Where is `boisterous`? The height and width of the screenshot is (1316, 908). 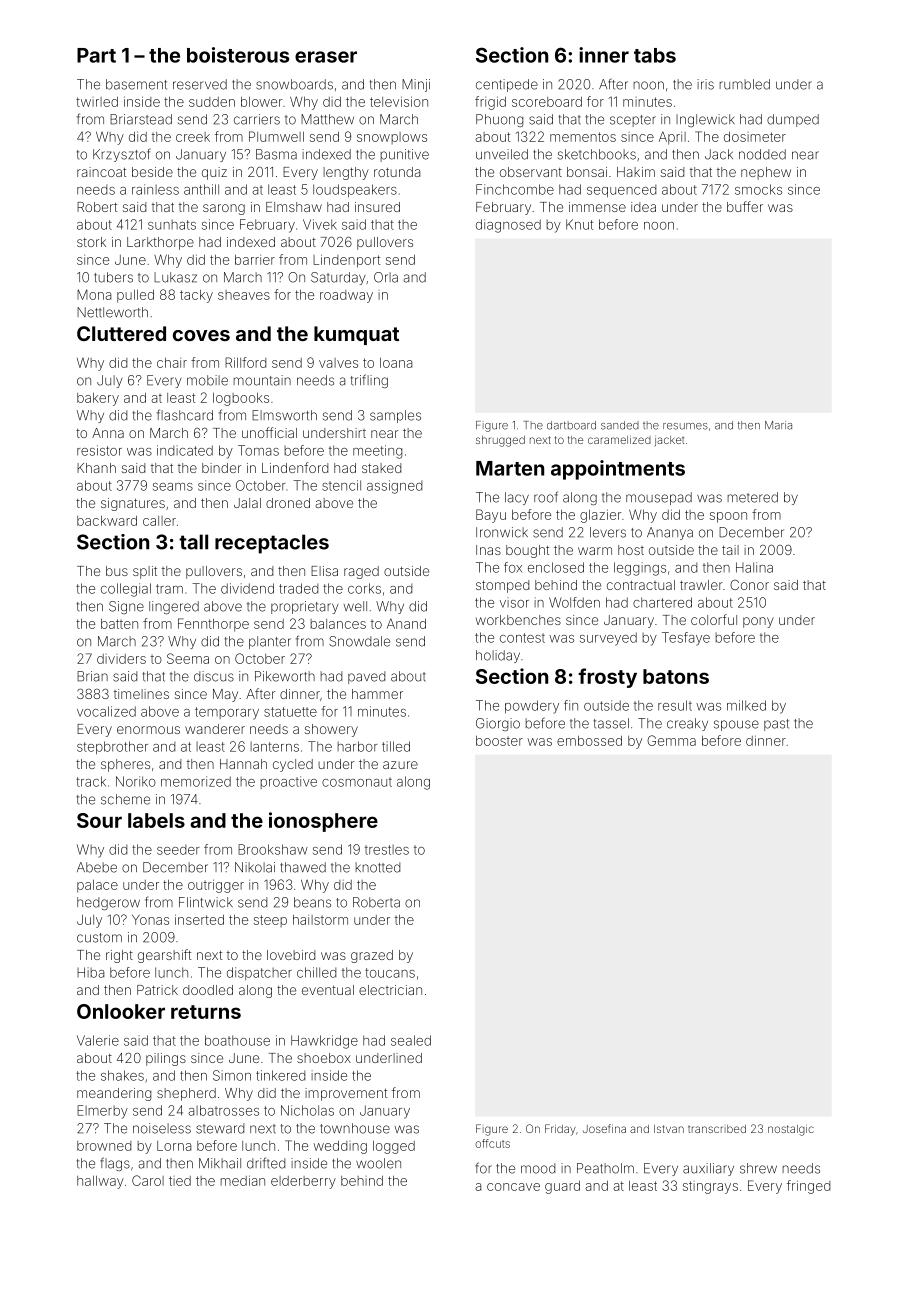 boisterous is located at coordinates (238, 55).
